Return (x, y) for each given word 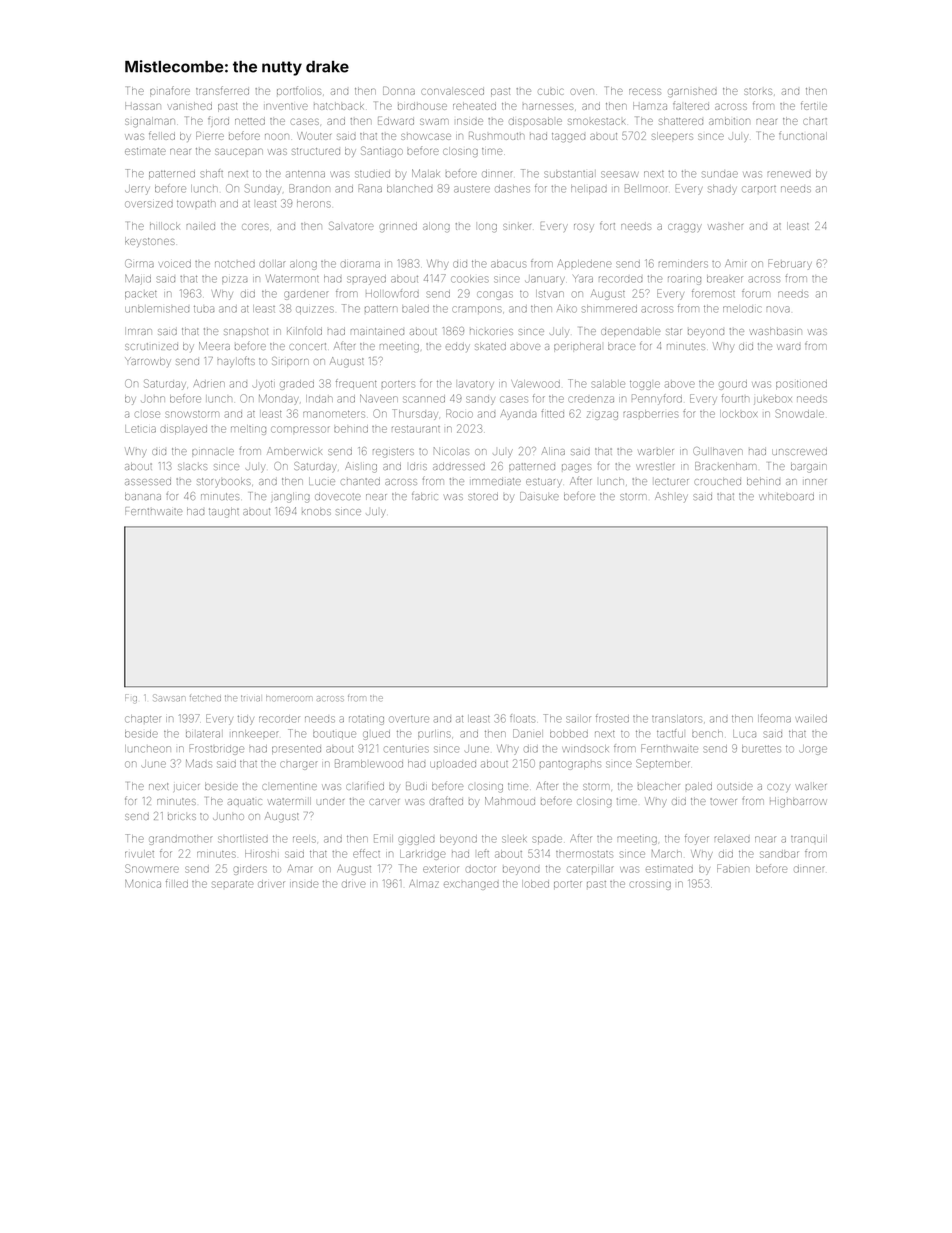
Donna (399, 91)
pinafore (170, 90)
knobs (316, 512)
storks (758, 91)
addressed (459, 467)
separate (232, 884)
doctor (481, 869)
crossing (650, 885)
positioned (801, 384)
